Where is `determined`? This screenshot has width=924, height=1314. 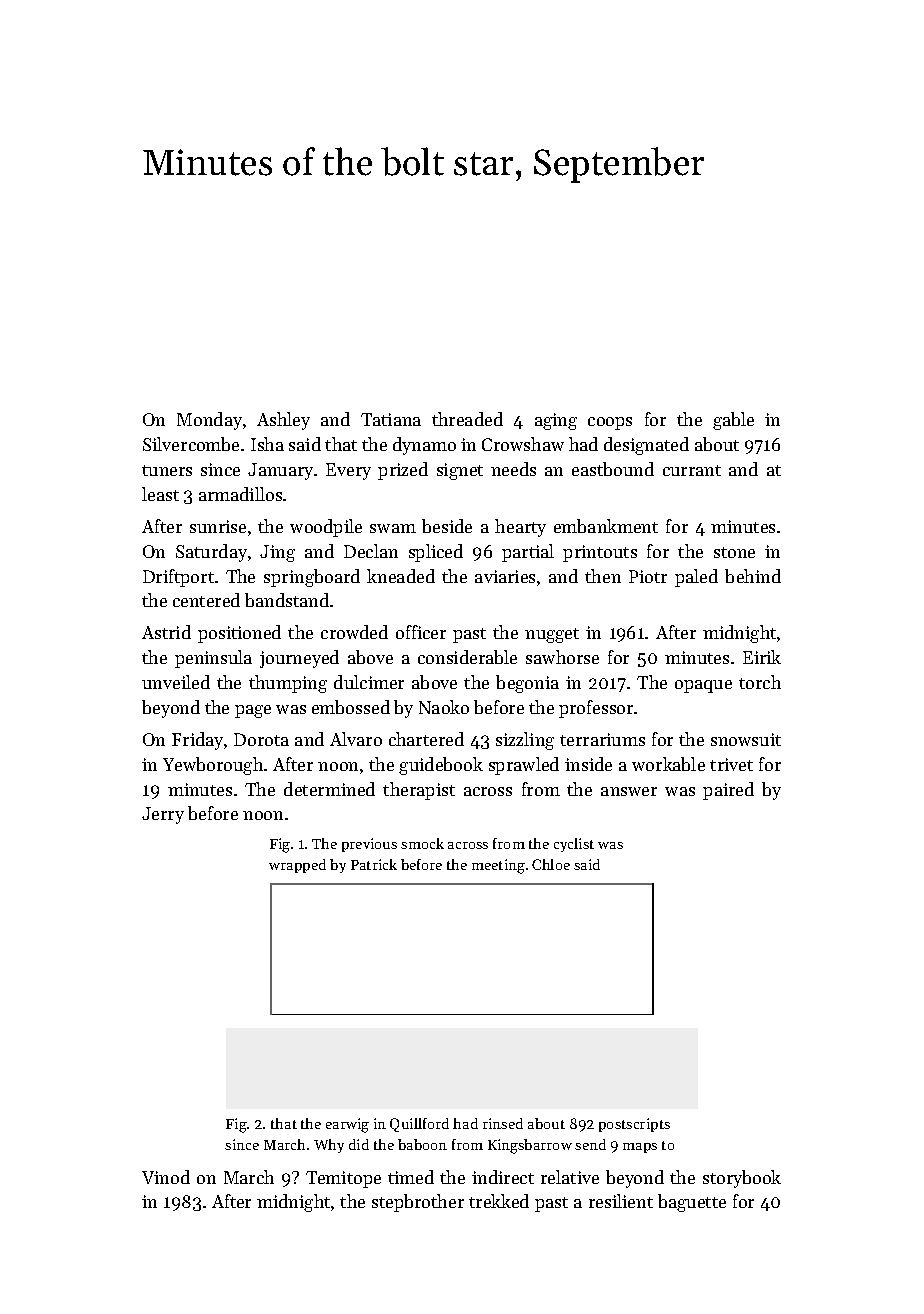 determined is located at coordinates (329, 789).
